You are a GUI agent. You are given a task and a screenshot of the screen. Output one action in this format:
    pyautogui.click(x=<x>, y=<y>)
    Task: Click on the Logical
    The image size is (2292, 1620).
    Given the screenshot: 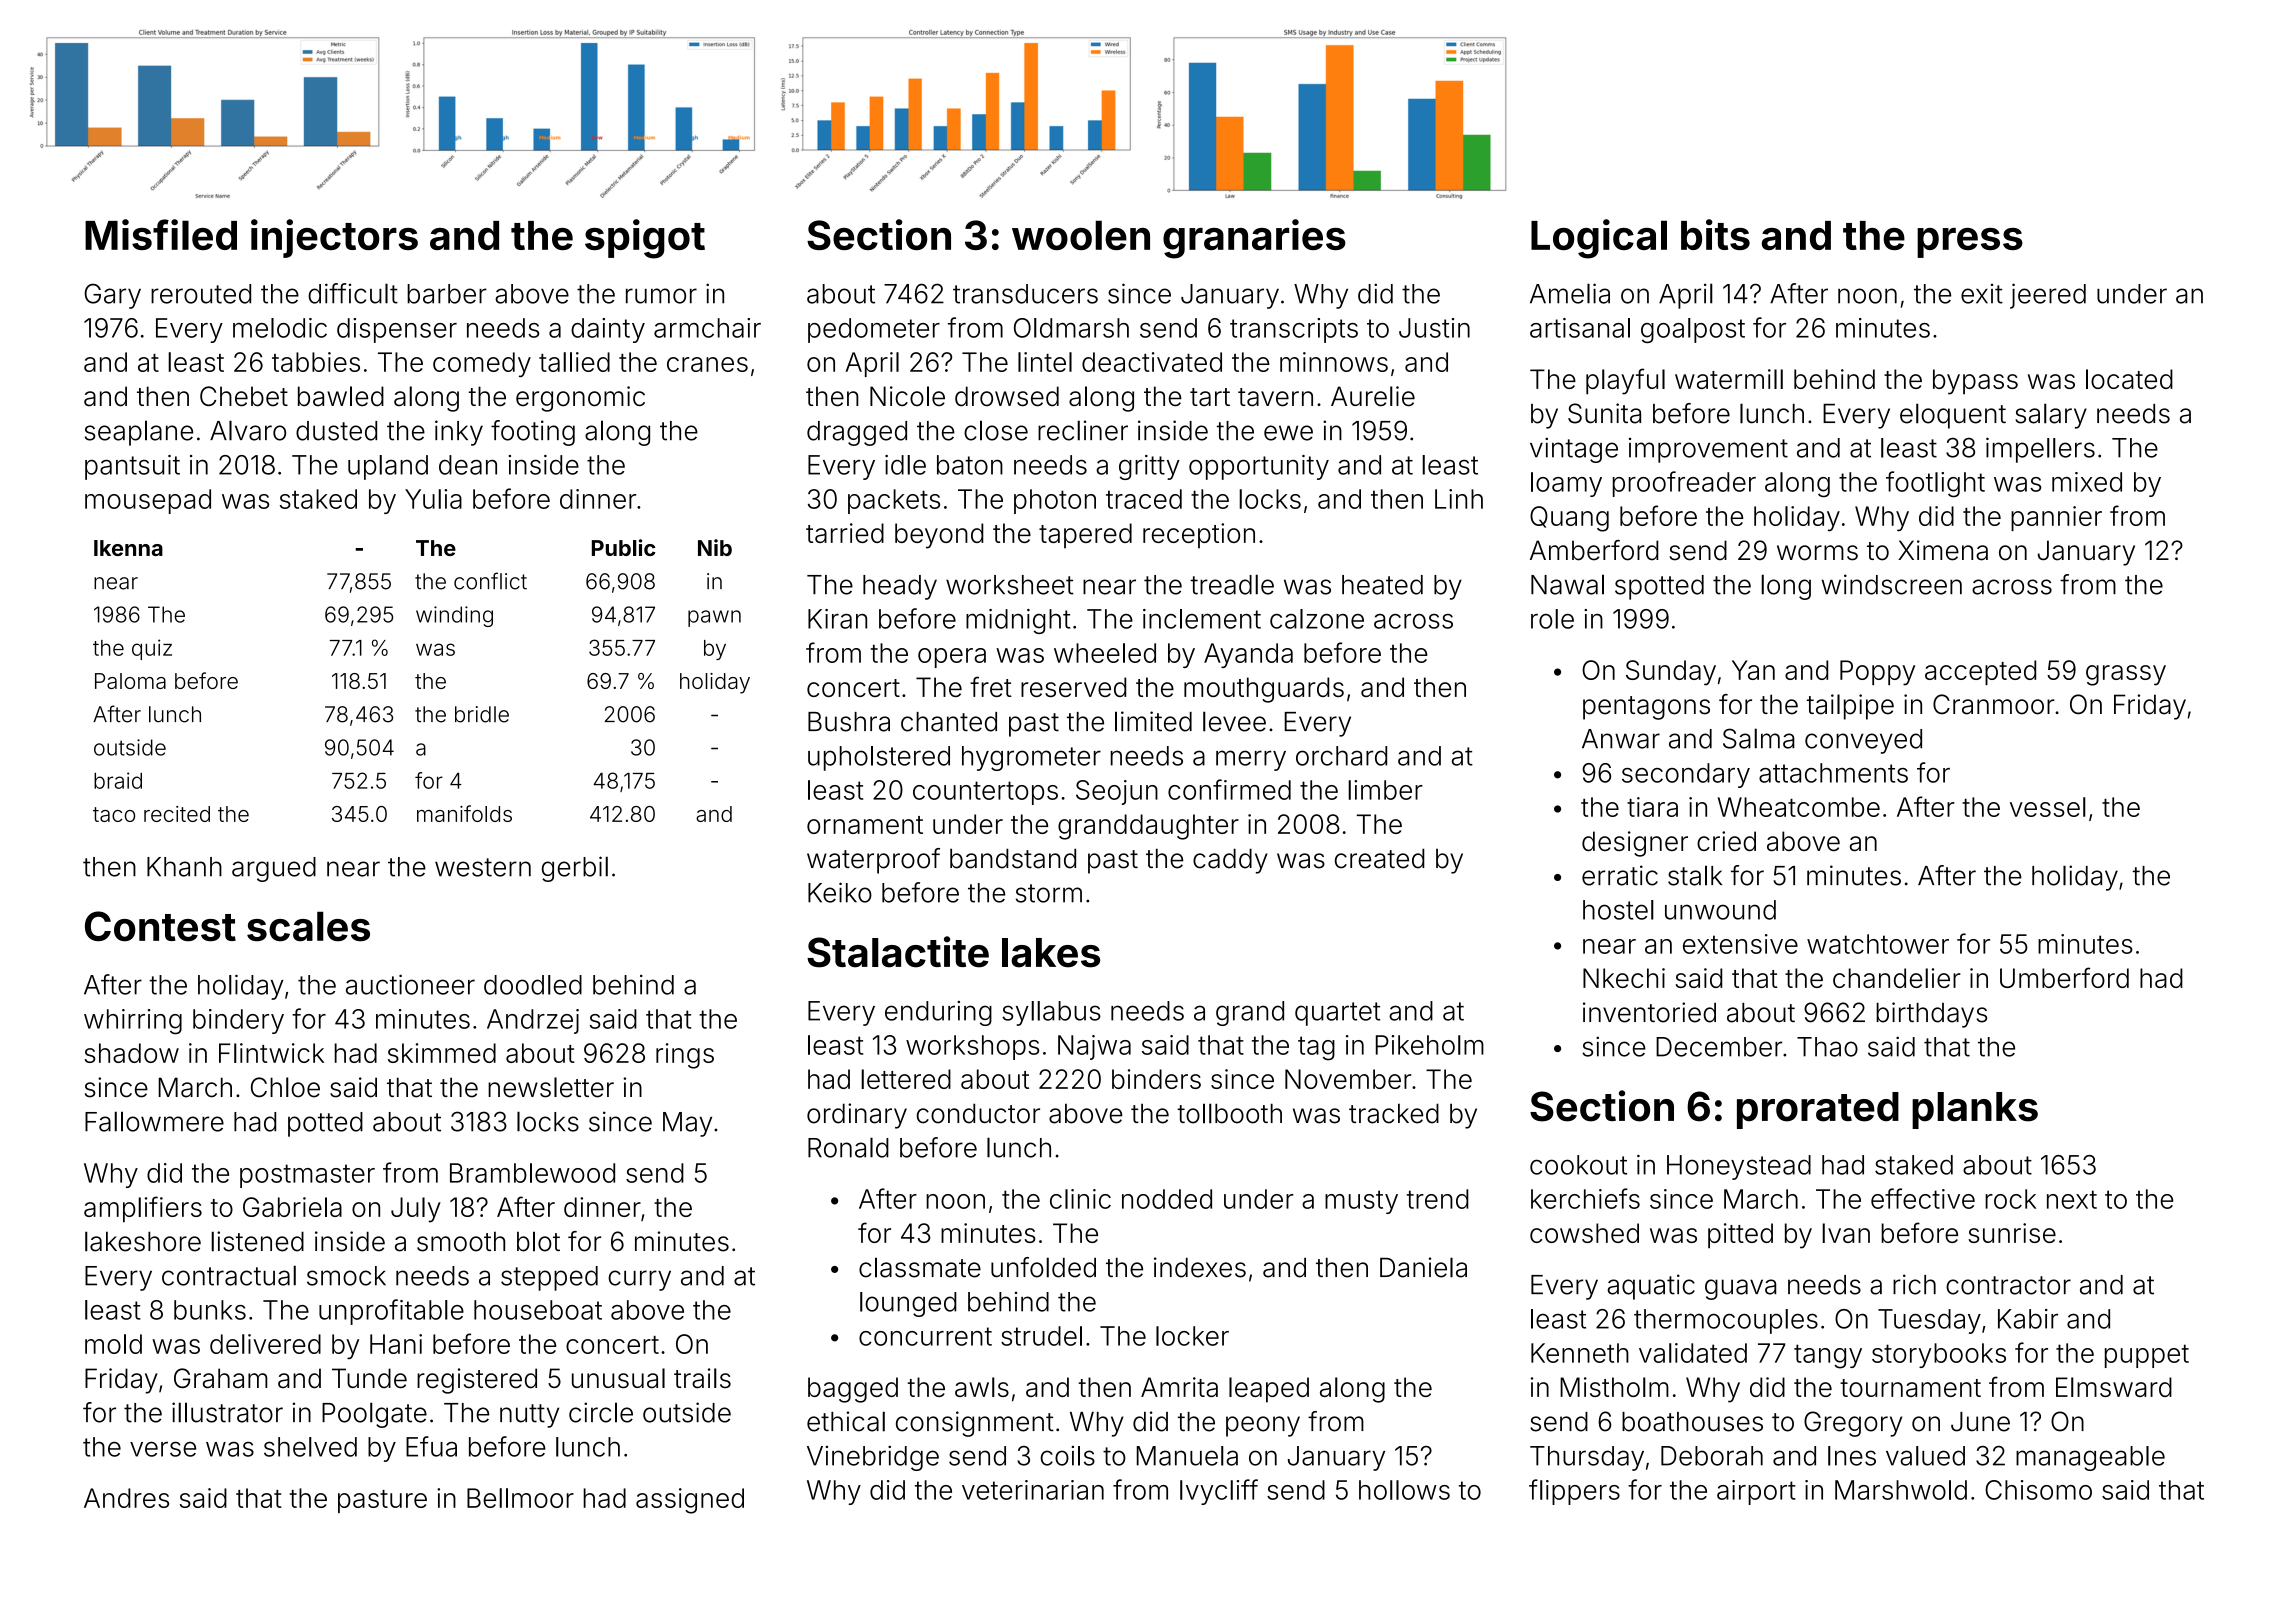 What is the action you would take?
    pyautogui.click(x=1599, y=239)
